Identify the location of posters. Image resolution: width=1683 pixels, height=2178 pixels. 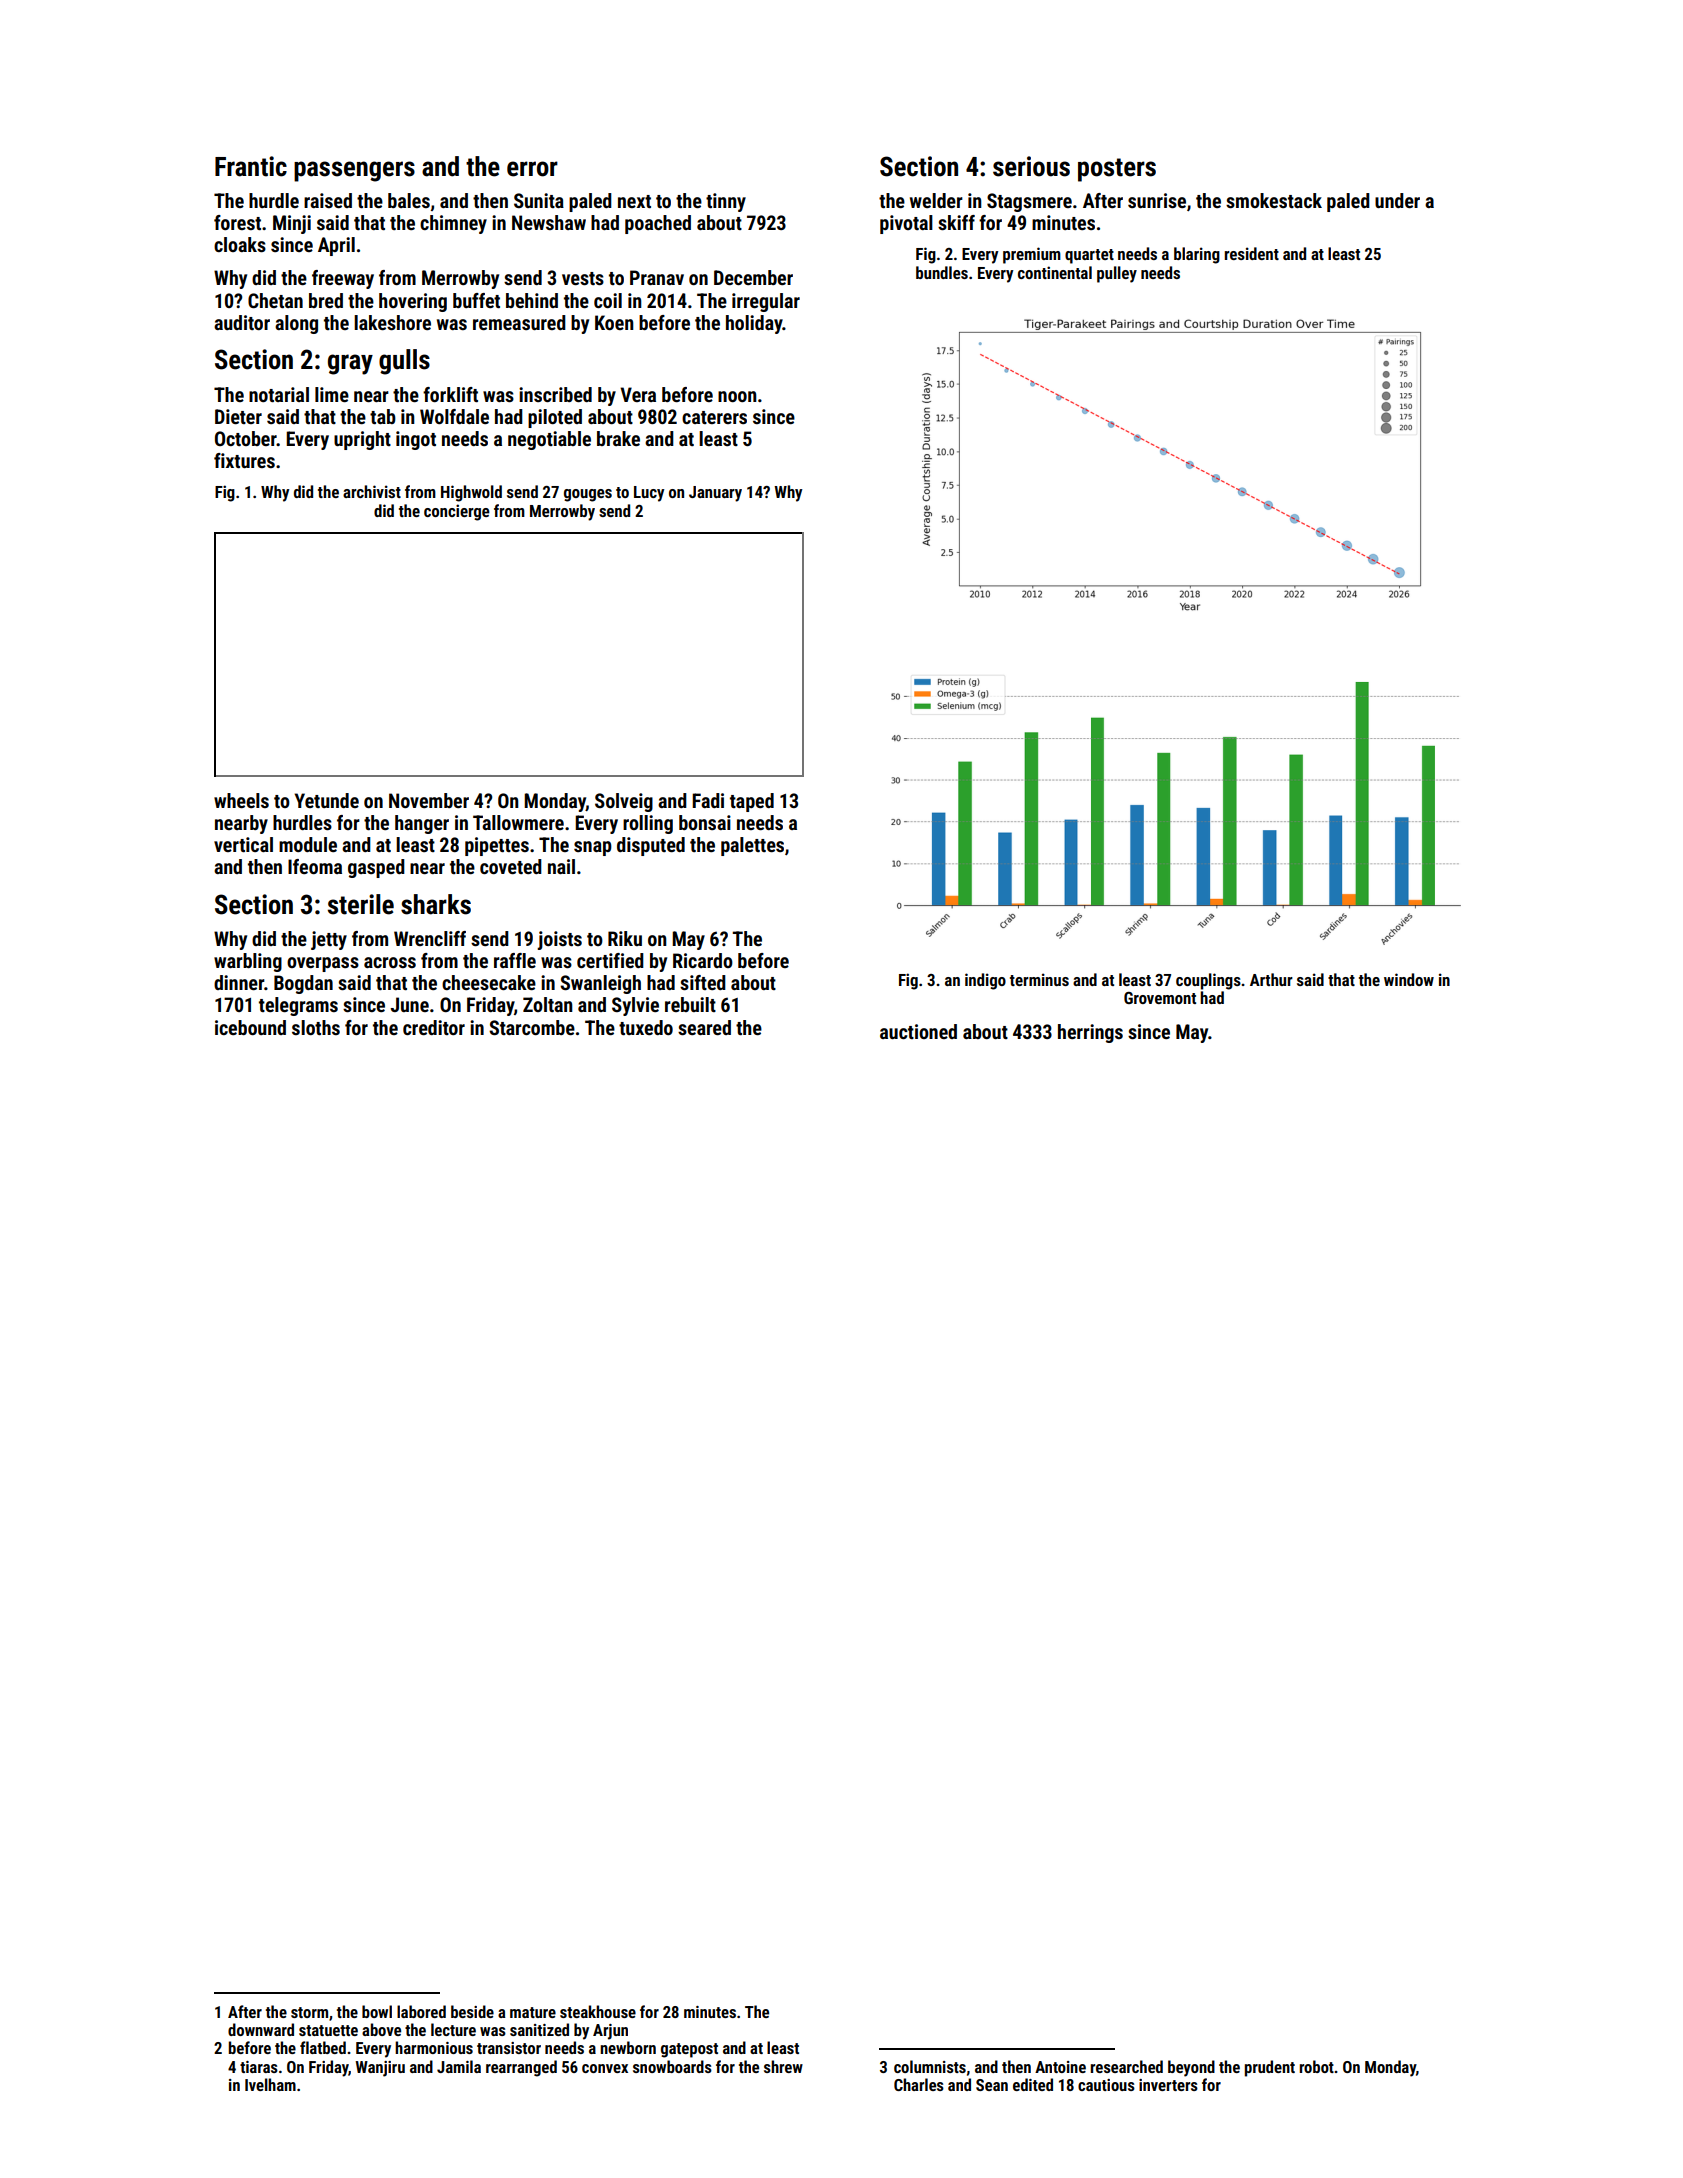
(1117, 170).
